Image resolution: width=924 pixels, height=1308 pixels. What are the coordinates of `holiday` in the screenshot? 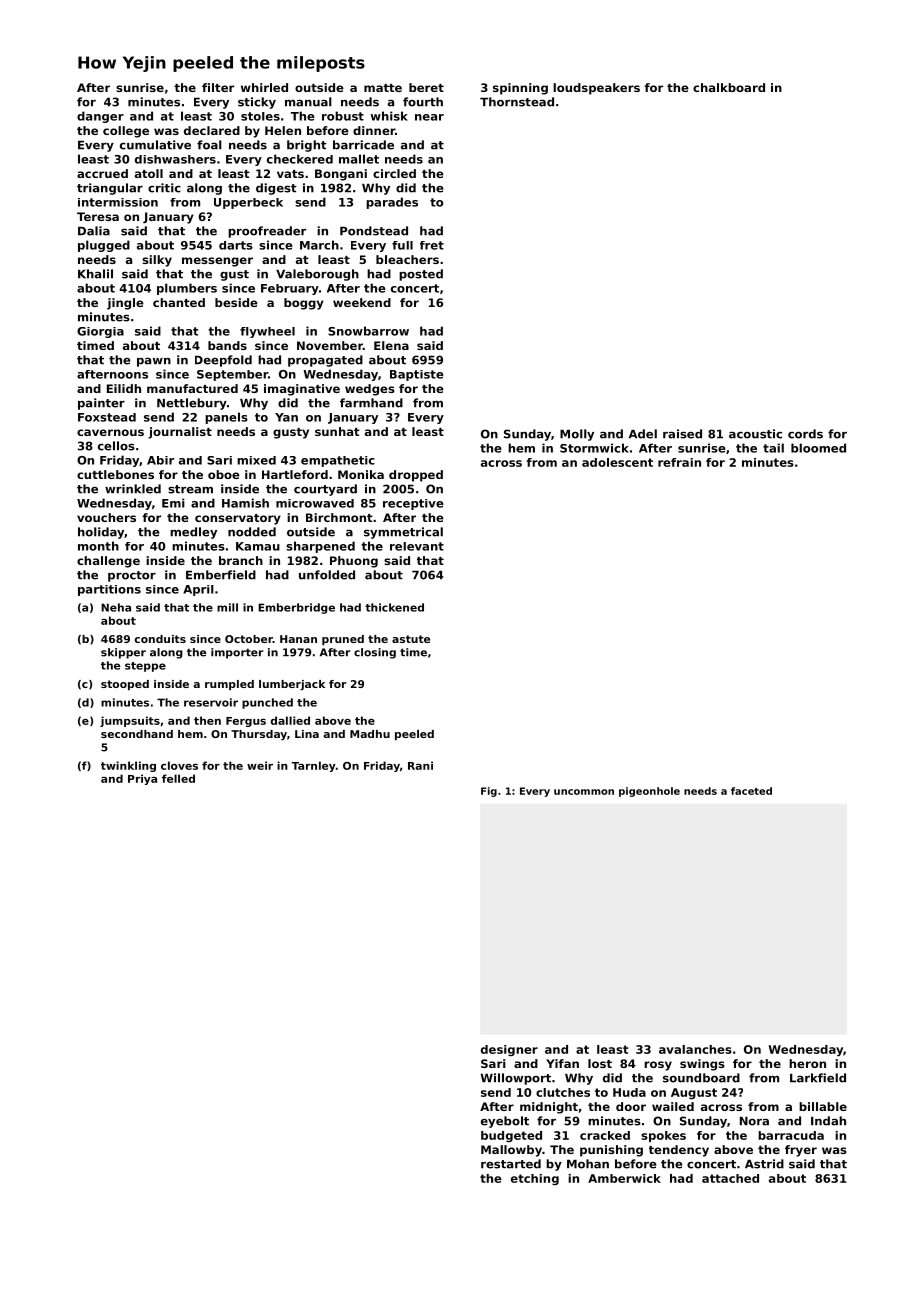 It's located at (101, 533).
